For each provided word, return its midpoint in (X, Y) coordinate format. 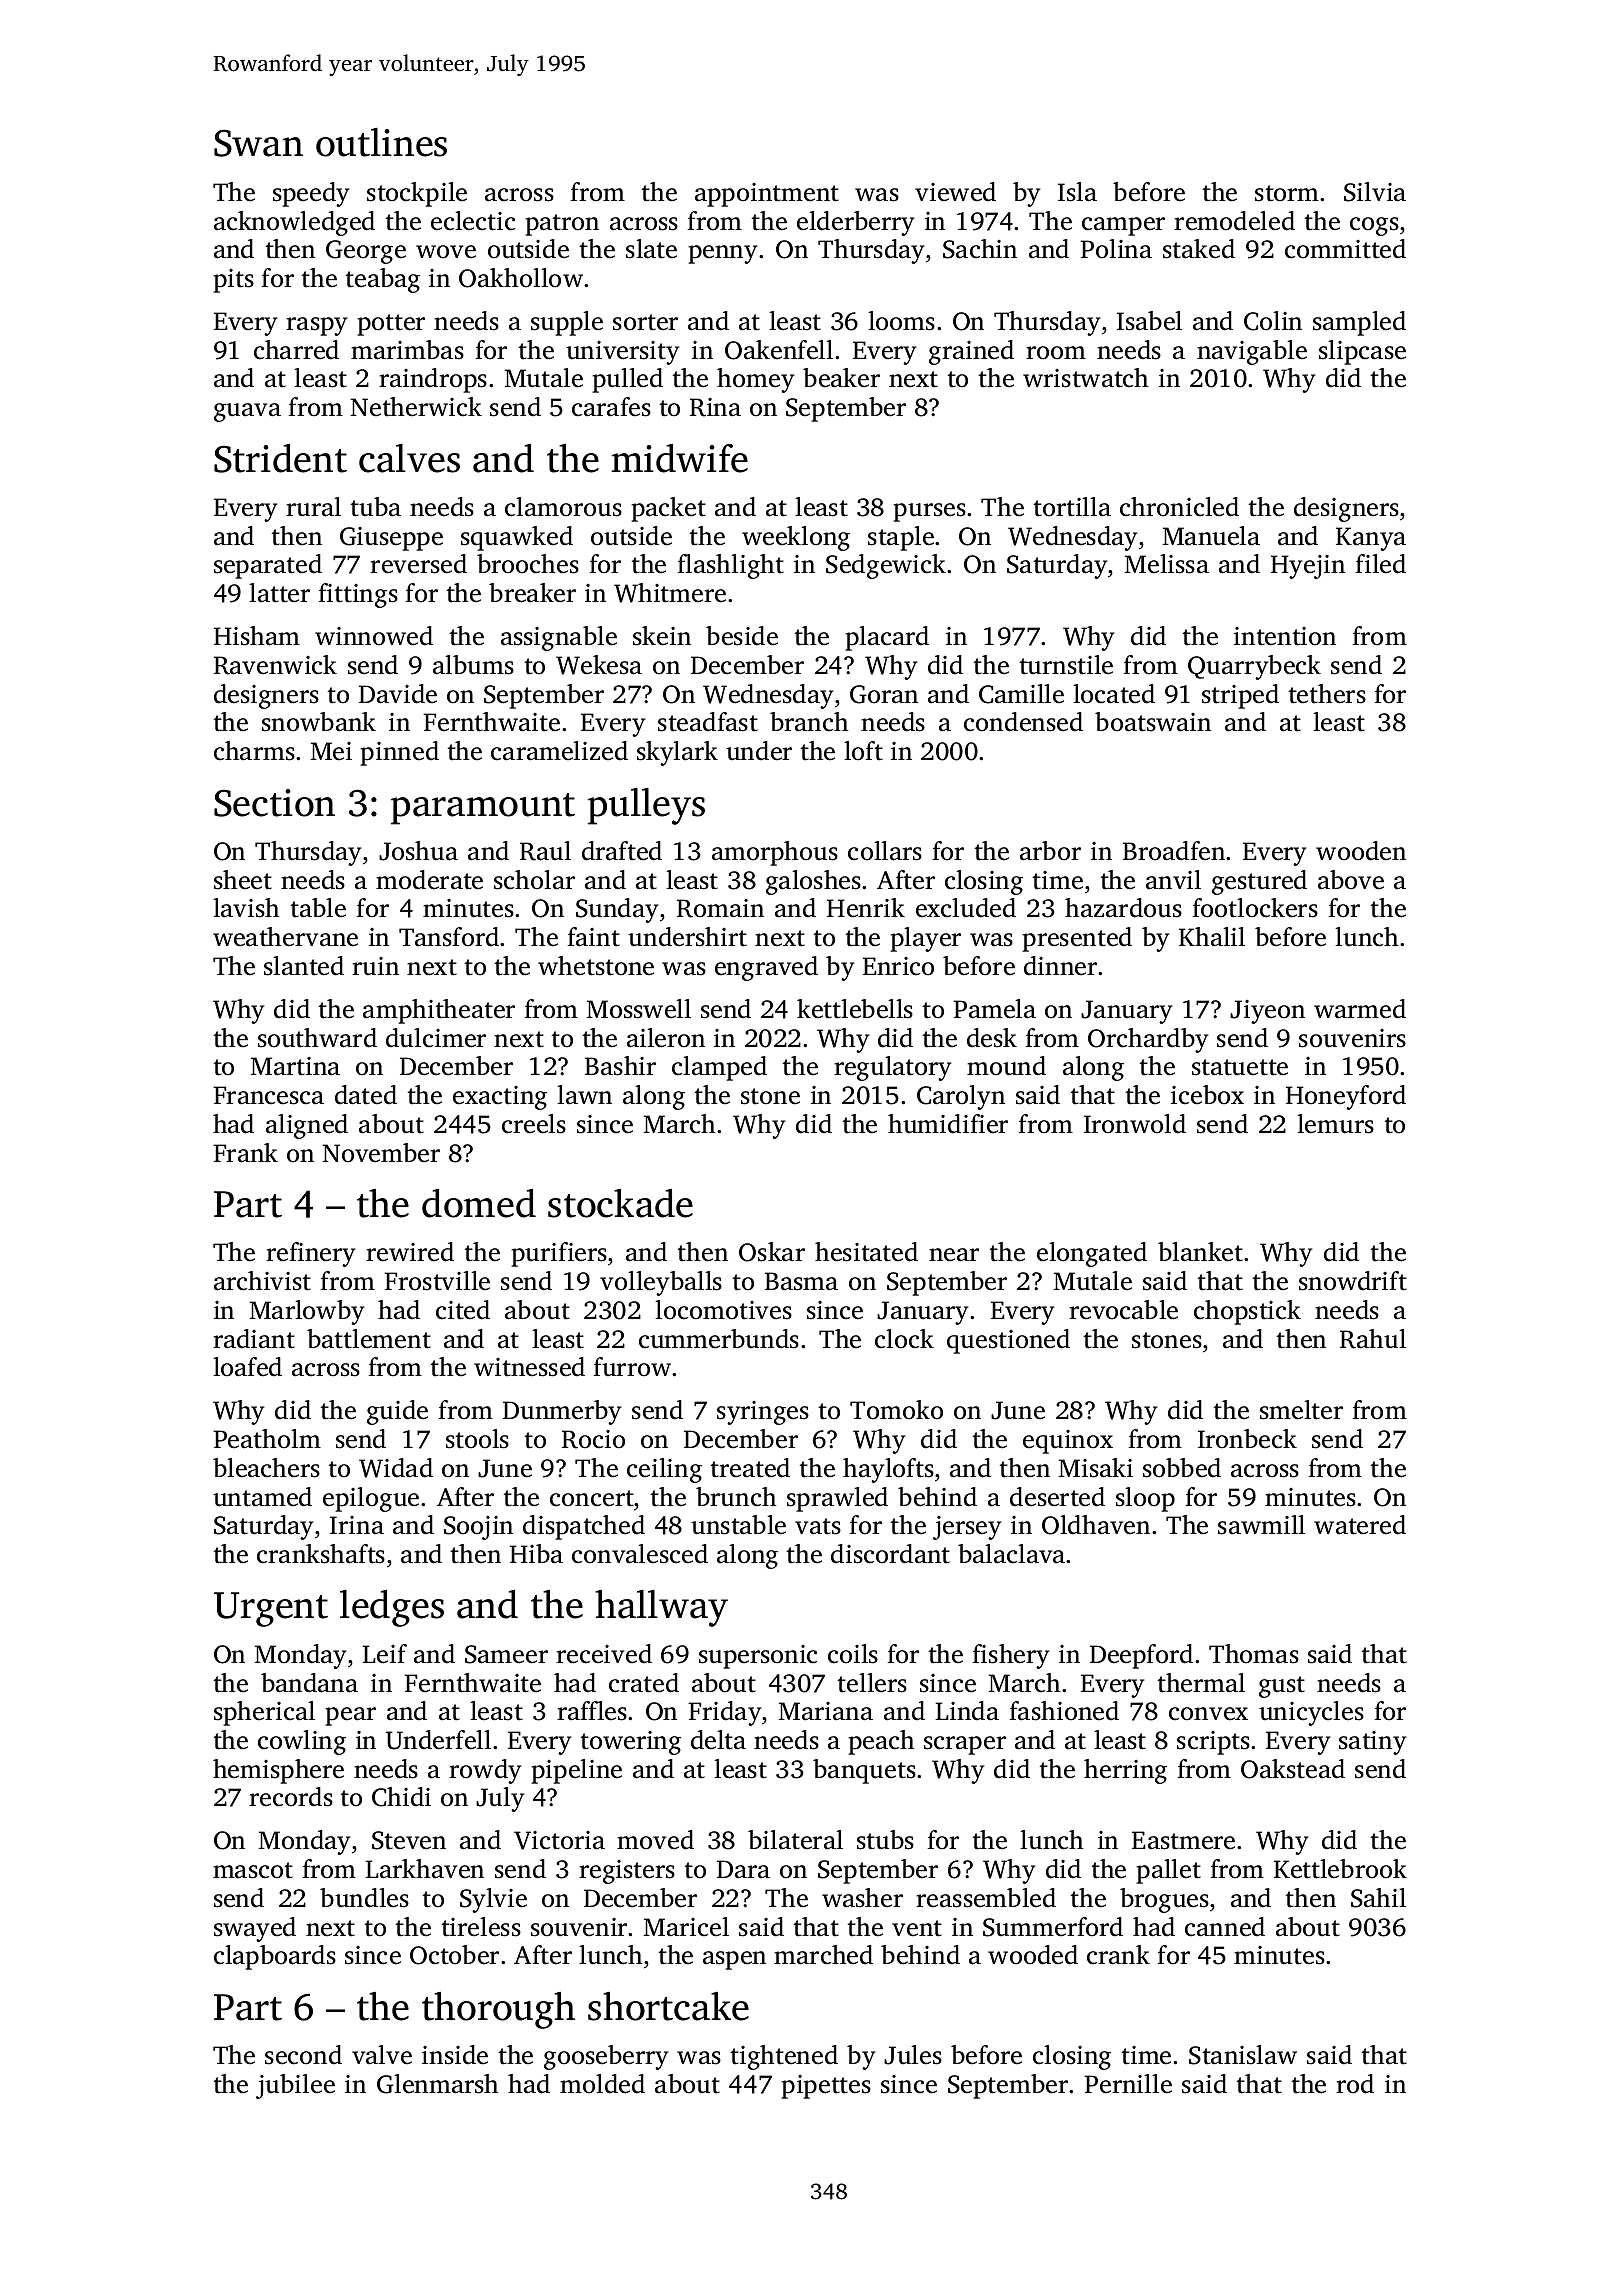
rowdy (485, 1771)
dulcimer (436, 1038)
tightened (784, 2057)
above (1351, 880)
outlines (381, 142)
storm (1287, 193)
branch (809, 722)
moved (655, 1840)
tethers (1327, 694)
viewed (955, 192)
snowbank (319, 722)
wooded (1033, 1955)
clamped (719, 1068)
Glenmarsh (438, 2084)
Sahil (1378, 1898)
